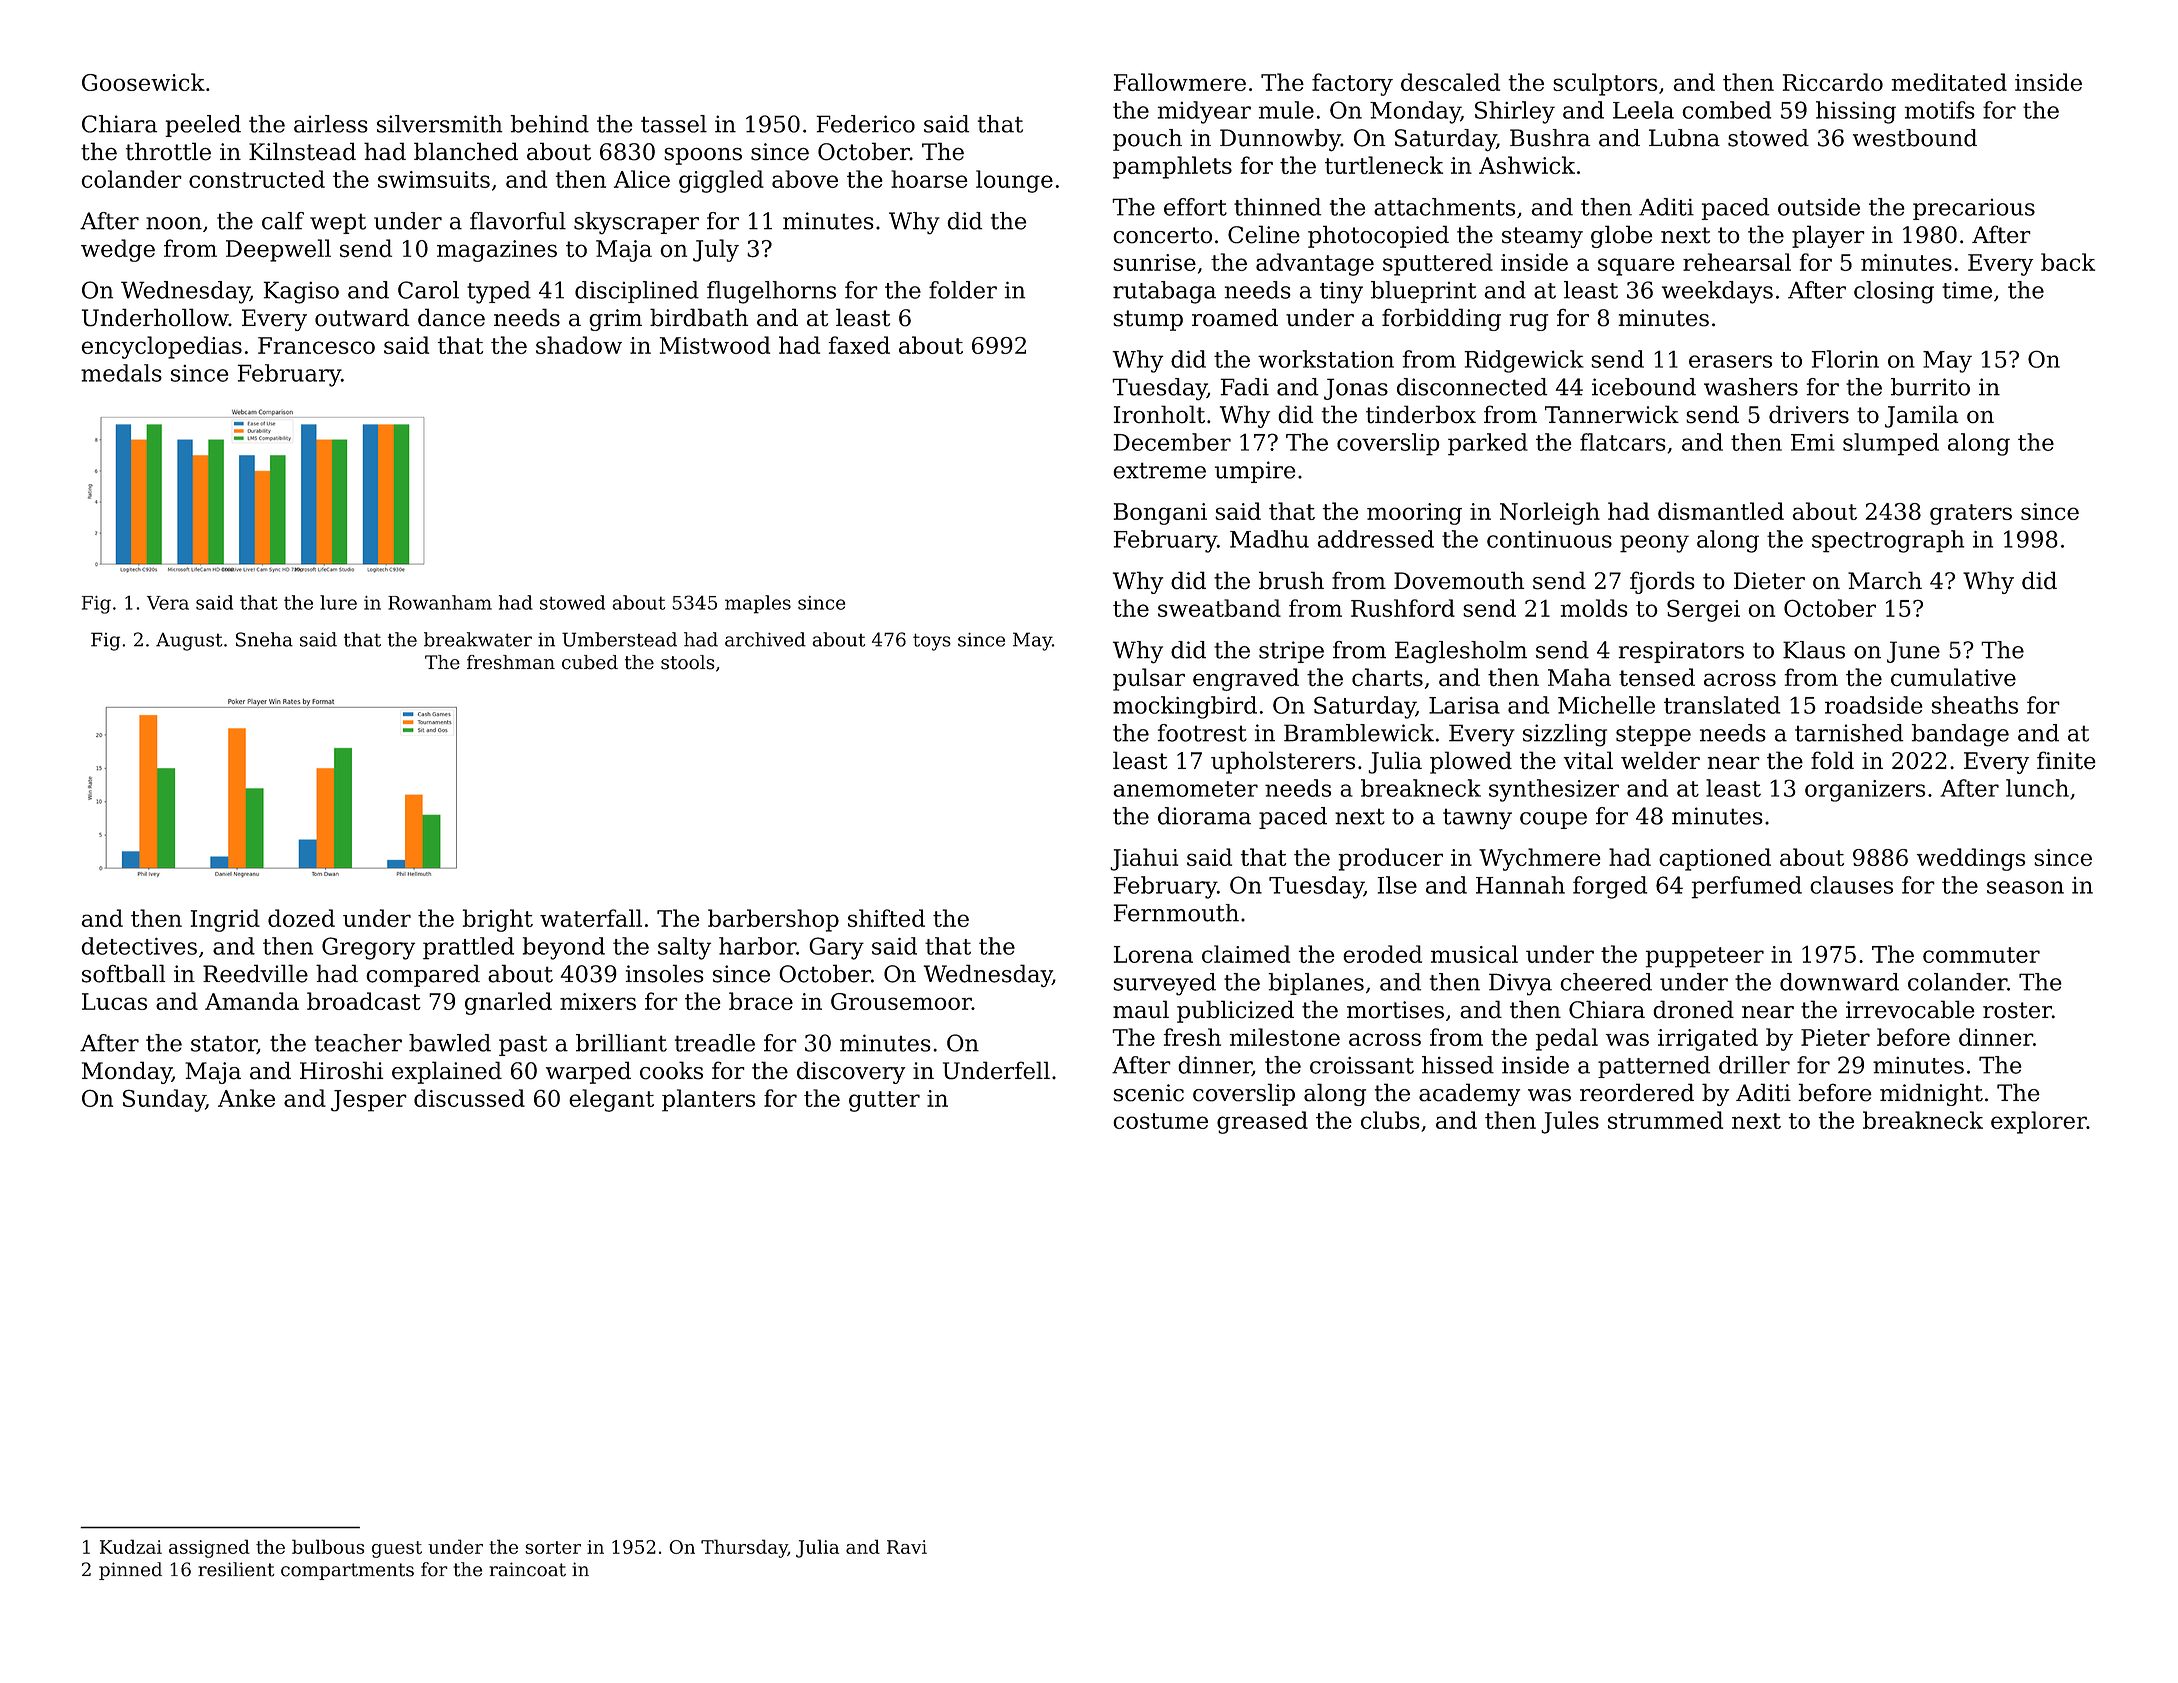 The image size is (2178, 1683). I want to click on shadow, so click(579, 345).
